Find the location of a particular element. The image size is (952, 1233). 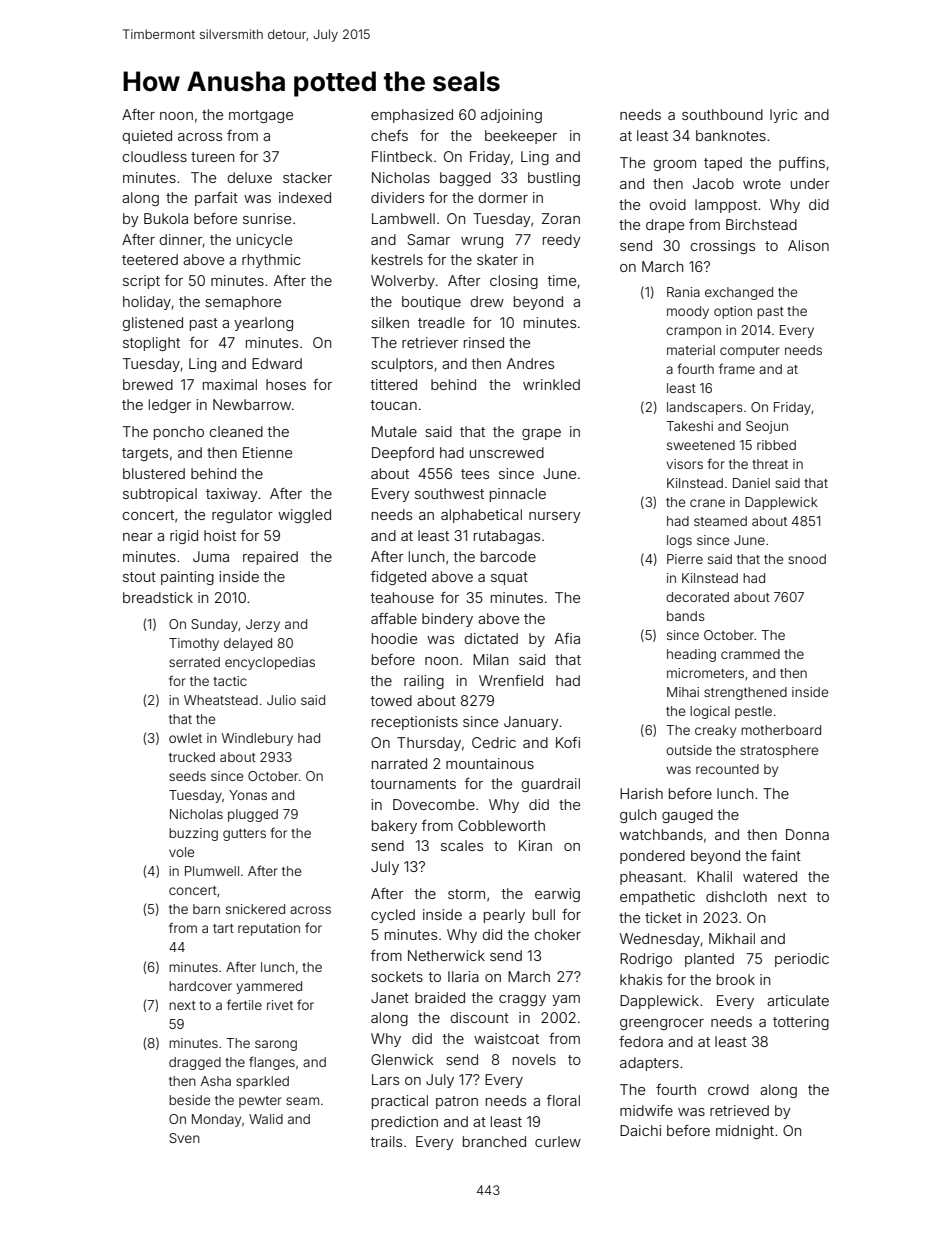

crammed is located at coordinates (750, 654).
